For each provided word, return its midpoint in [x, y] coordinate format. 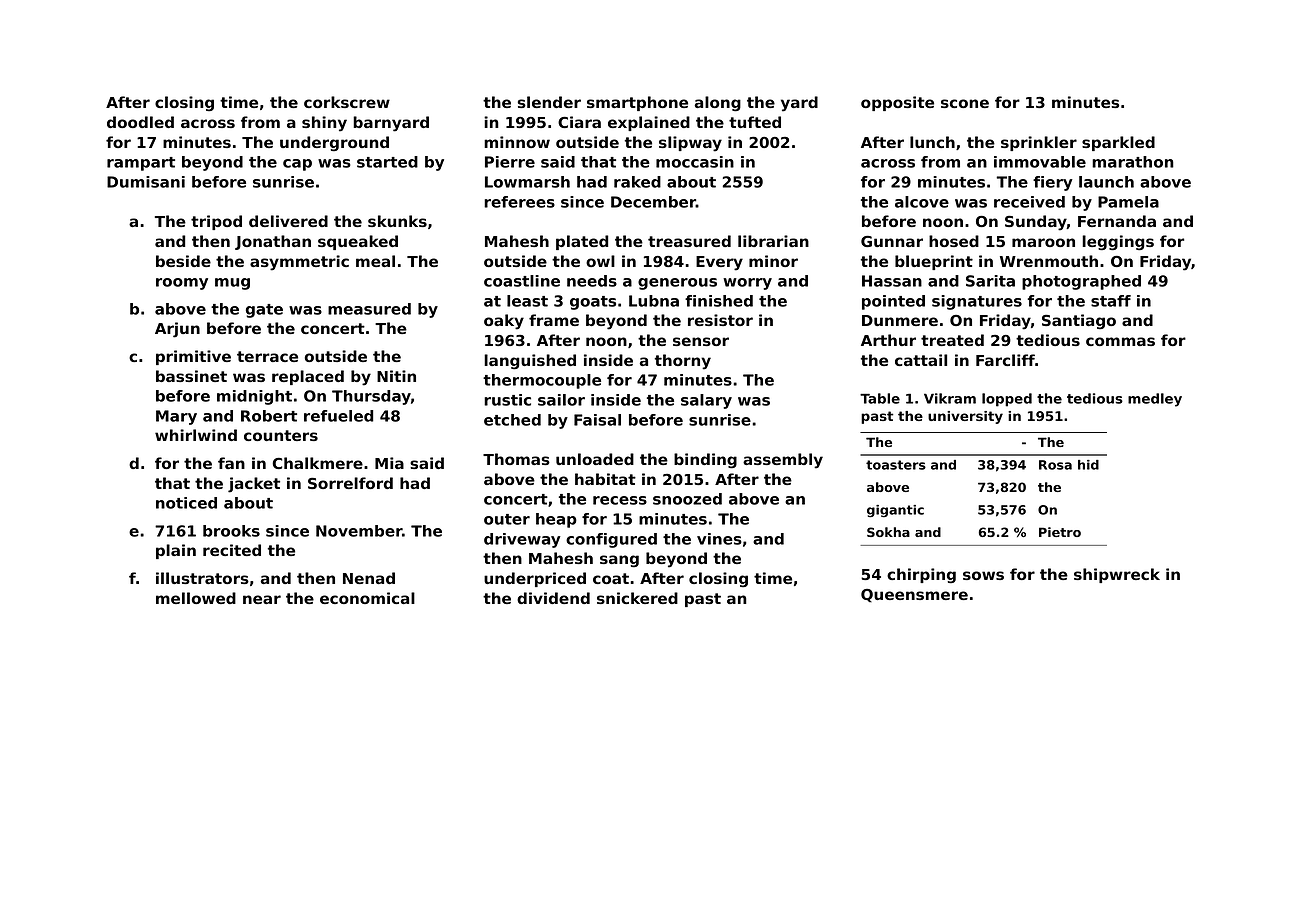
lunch [932, 142]
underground [334, 144]
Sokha [888, 532]
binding [705, 461]
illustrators [202, 578]
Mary [176, 417]
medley [1155, 400]
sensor [701, 341]
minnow [517, 142]
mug [232, 284]
